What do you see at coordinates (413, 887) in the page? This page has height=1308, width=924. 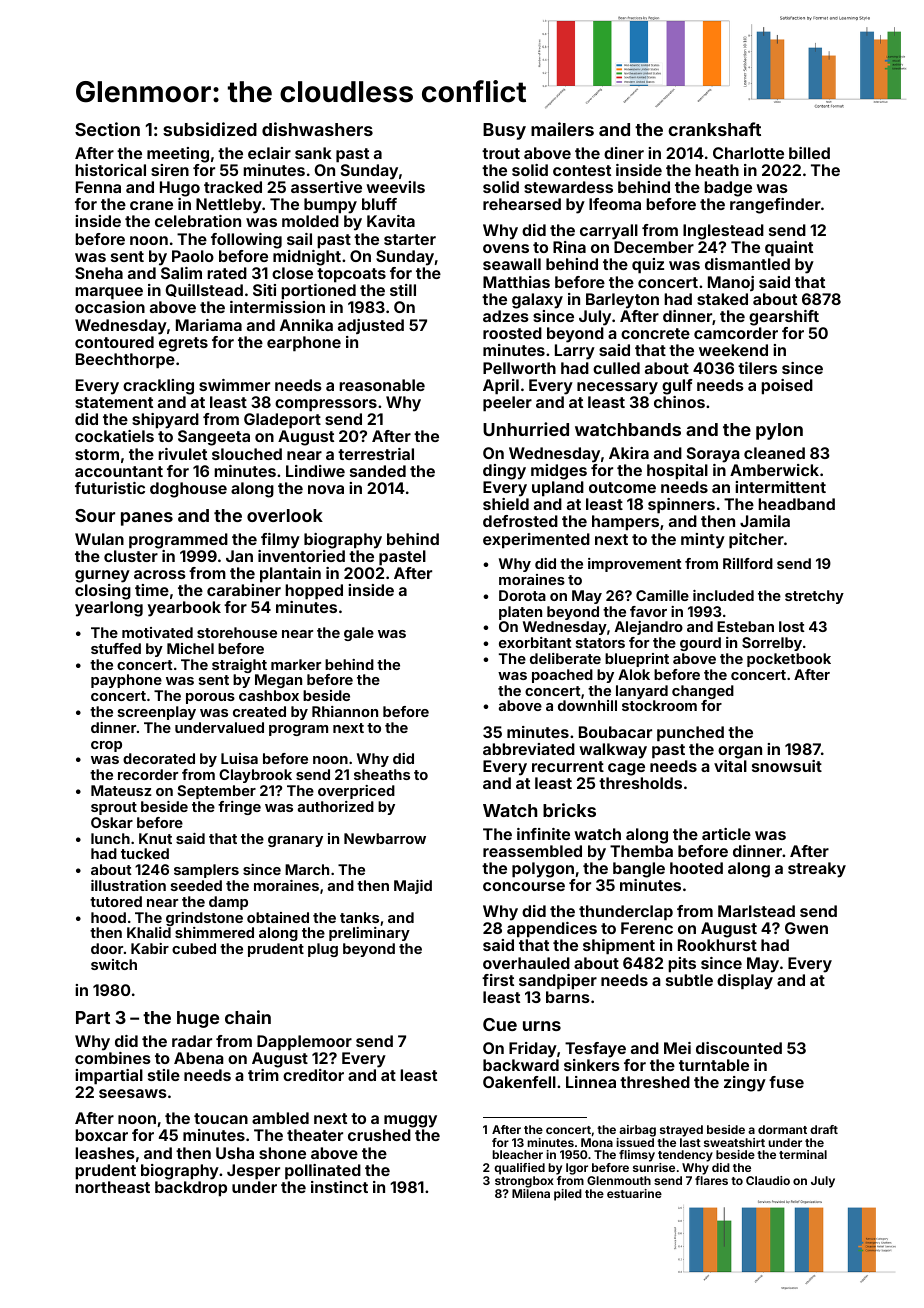 I see `Majid` at bounding box center [413, 887].
